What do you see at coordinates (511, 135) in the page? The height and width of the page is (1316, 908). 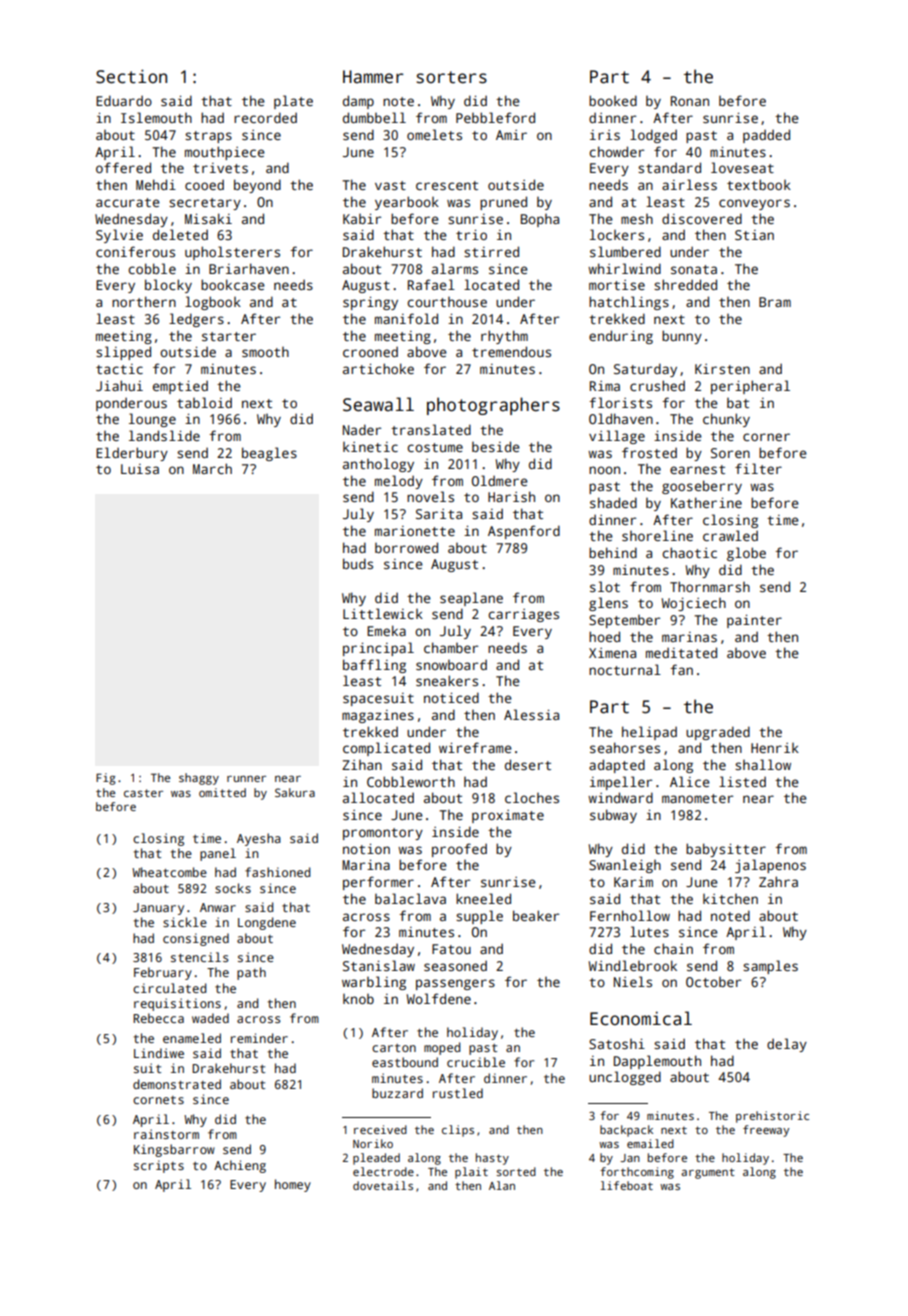 I see `Amir` at bounding box center [511, 135].
